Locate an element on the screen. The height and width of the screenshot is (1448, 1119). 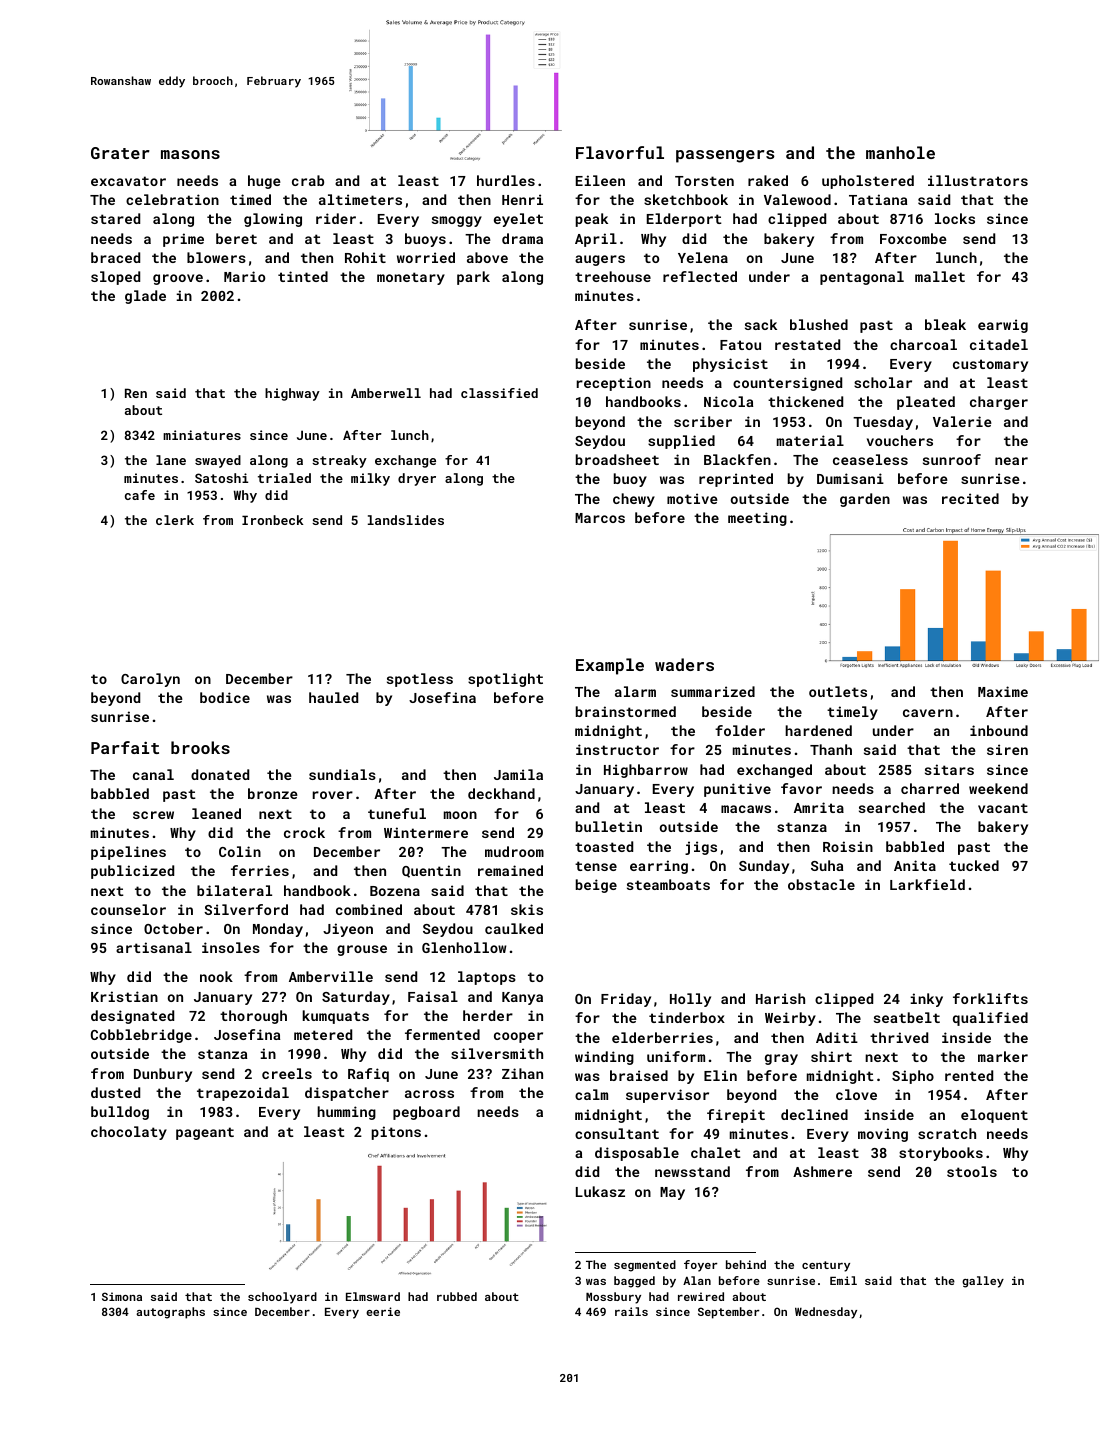
restated is located at coordinates (807, 344).
